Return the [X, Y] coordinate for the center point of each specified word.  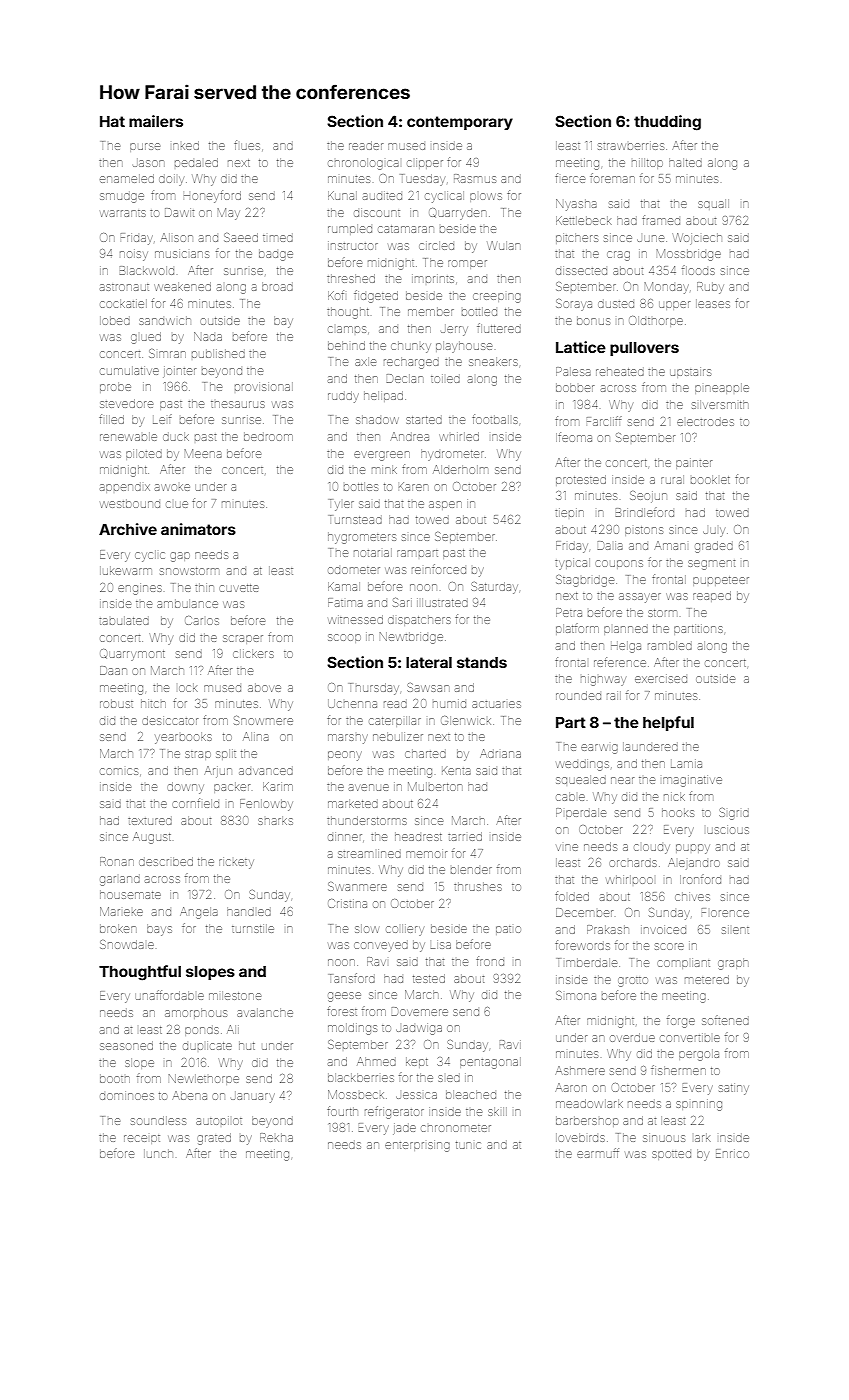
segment [711, 565]
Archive [128, 529]
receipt [142, 1139]
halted [685, 162]
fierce [570, 178]
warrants [123, 213]
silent [735, 930]
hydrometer [452, 455]
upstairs [690, 373]
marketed [353, 803]
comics [119, 771]
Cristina [347, 903]
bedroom [268, 436]
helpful [668, 723]
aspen [445, 505]
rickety [236, 864]
